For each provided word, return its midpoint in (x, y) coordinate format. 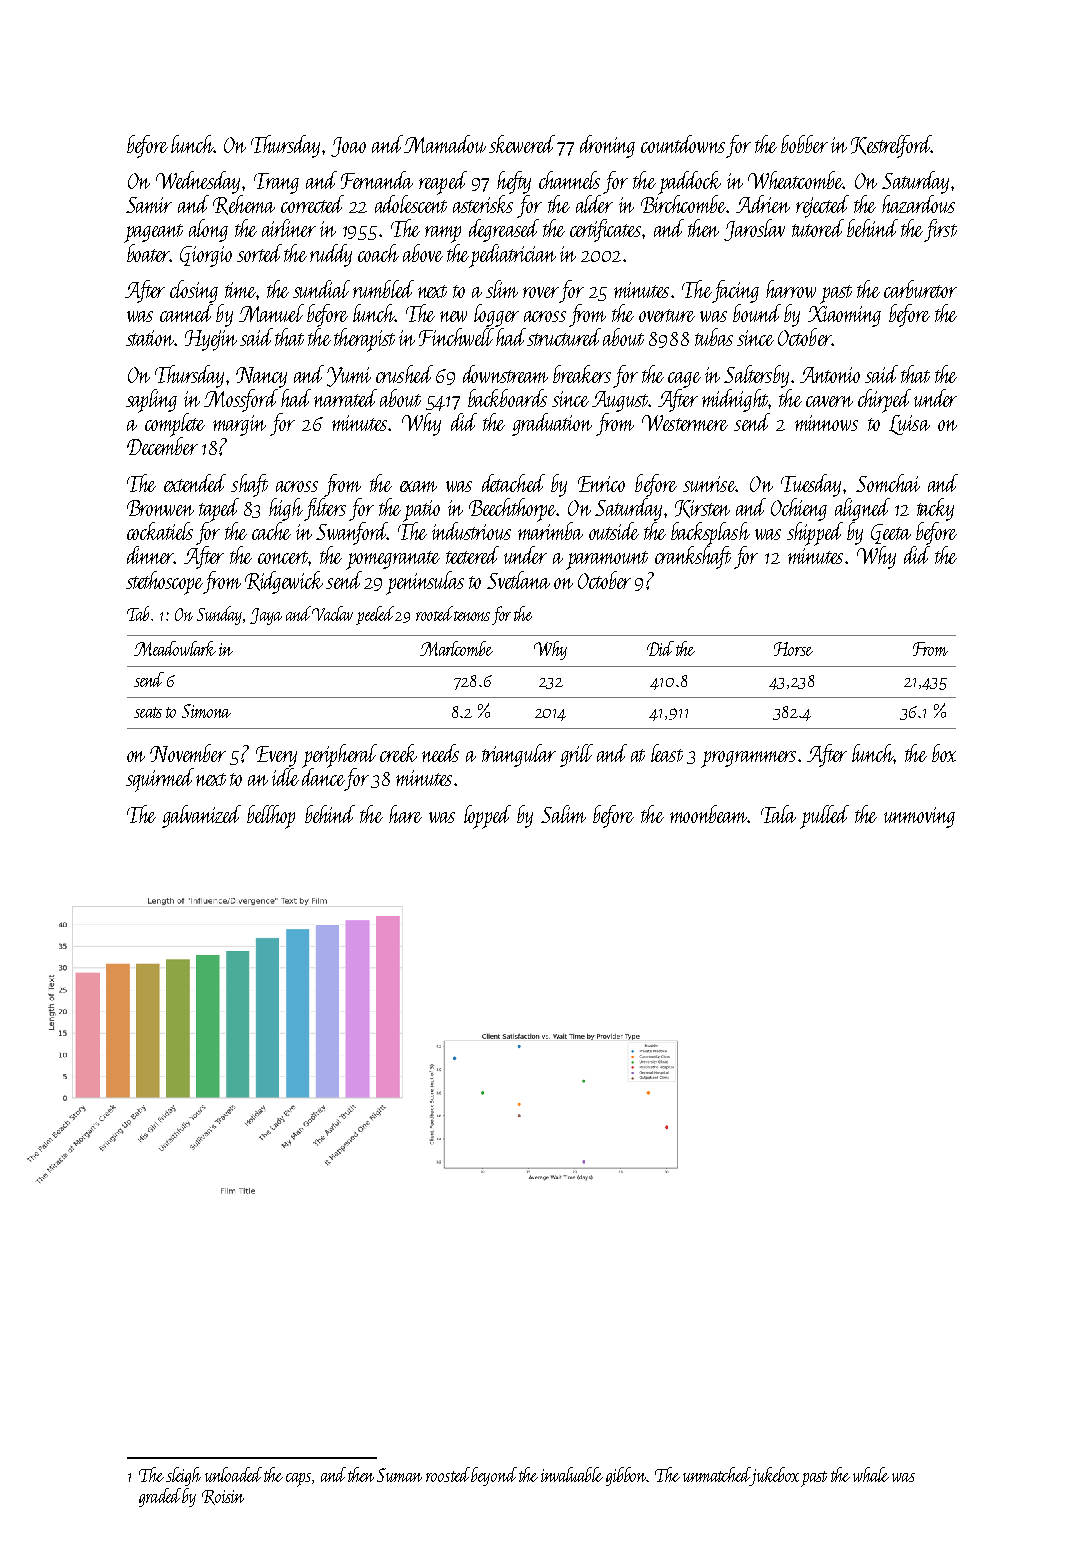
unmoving (919, 817)
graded (161, 1497)
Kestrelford (891, 146)
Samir (149, 205)
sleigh (183, 1476)
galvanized (201, 816)
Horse (793, 649)
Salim (563, 814)
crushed (404, 374)
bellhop (271, 817)
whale (871, 1474)
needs (440, 753)
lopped (487, 817)
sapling (151, 401)
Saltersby (756, 376)
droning (607, 146)
